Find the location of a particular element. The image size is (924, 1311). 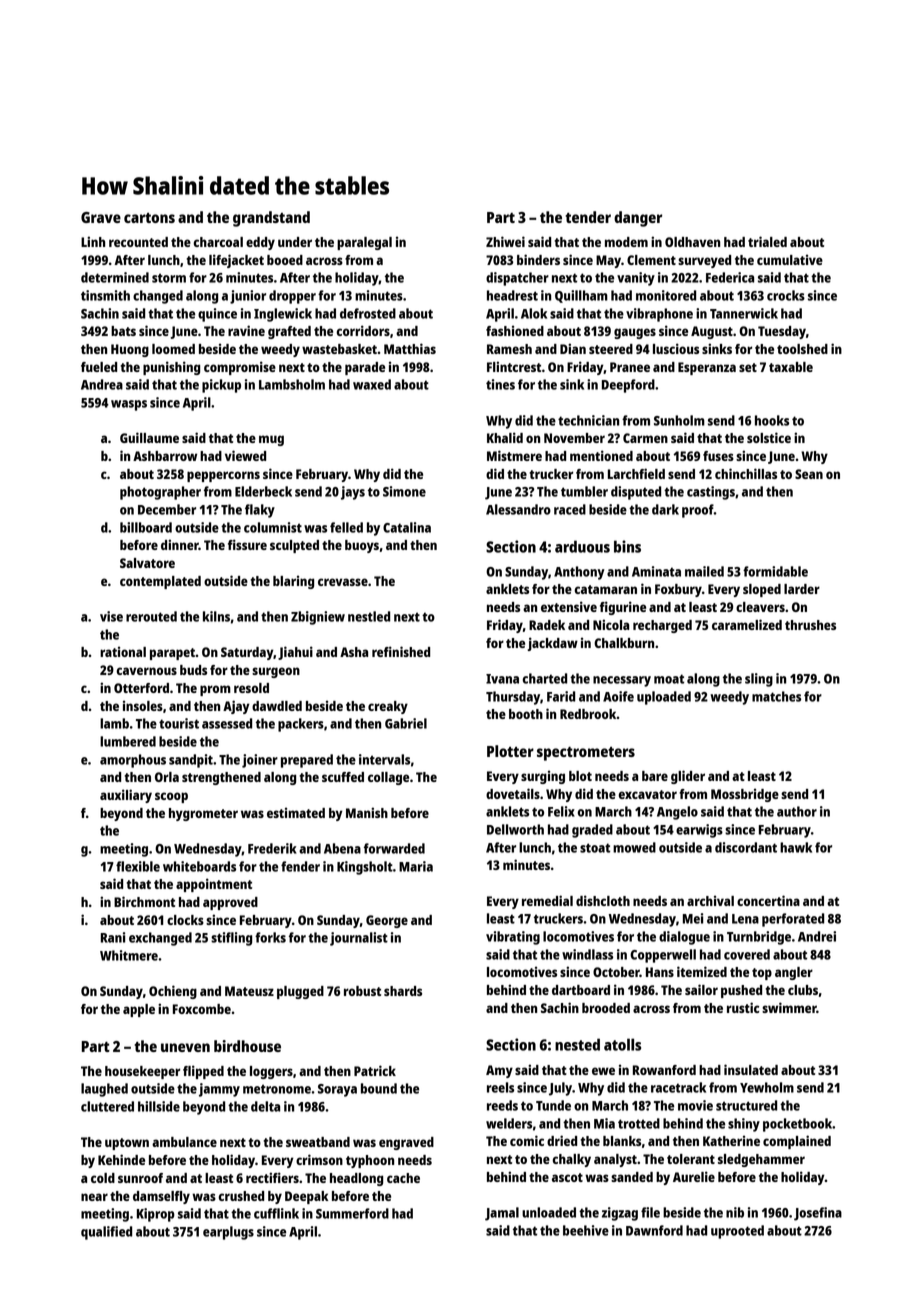

trialed is located at coordinates (767, 241).
